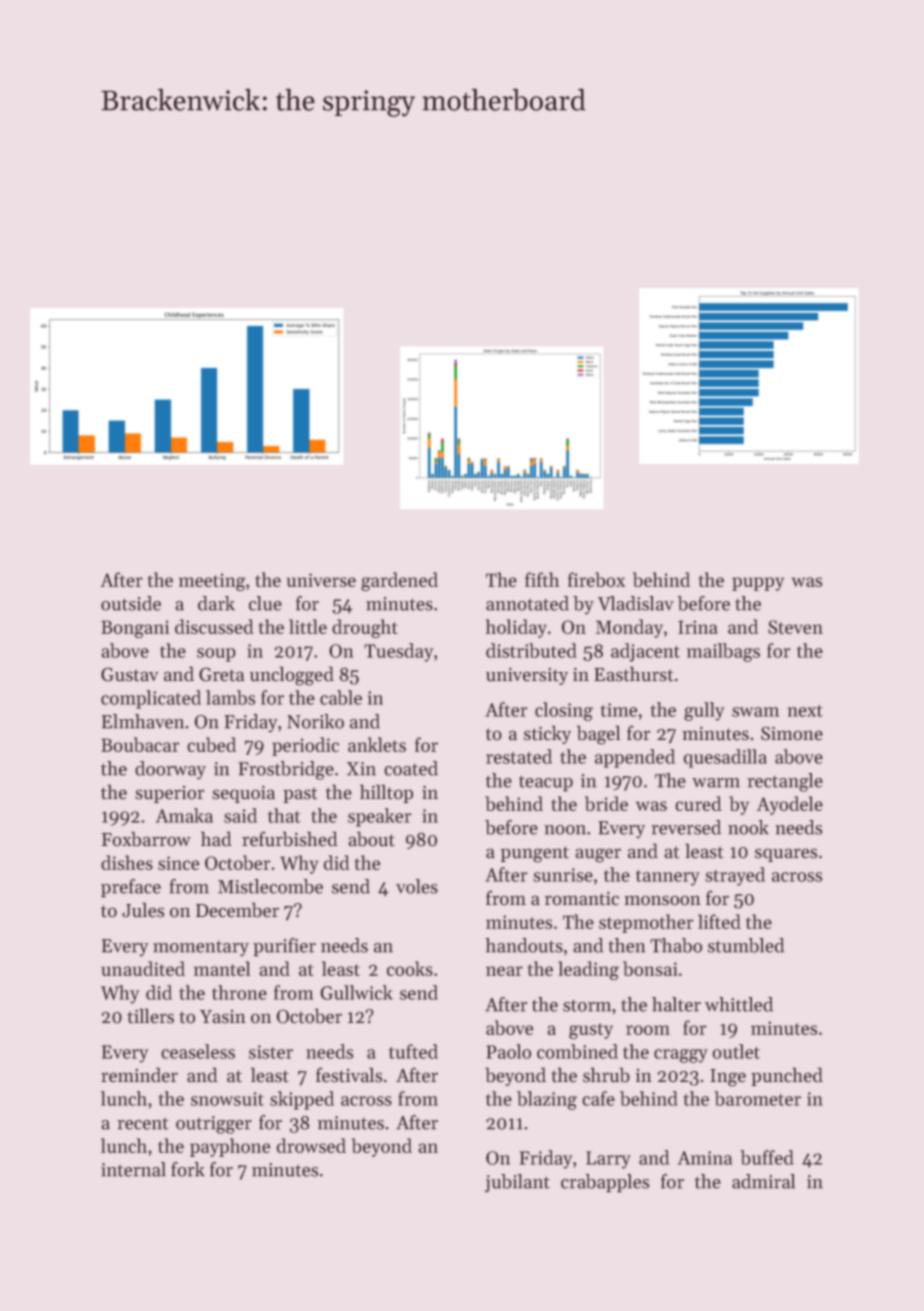 The image size is (924, 1311). What do you see at coordinates (188, 1169) in the screenshot?
I see `fork` at bounding box center [188, 1169].
